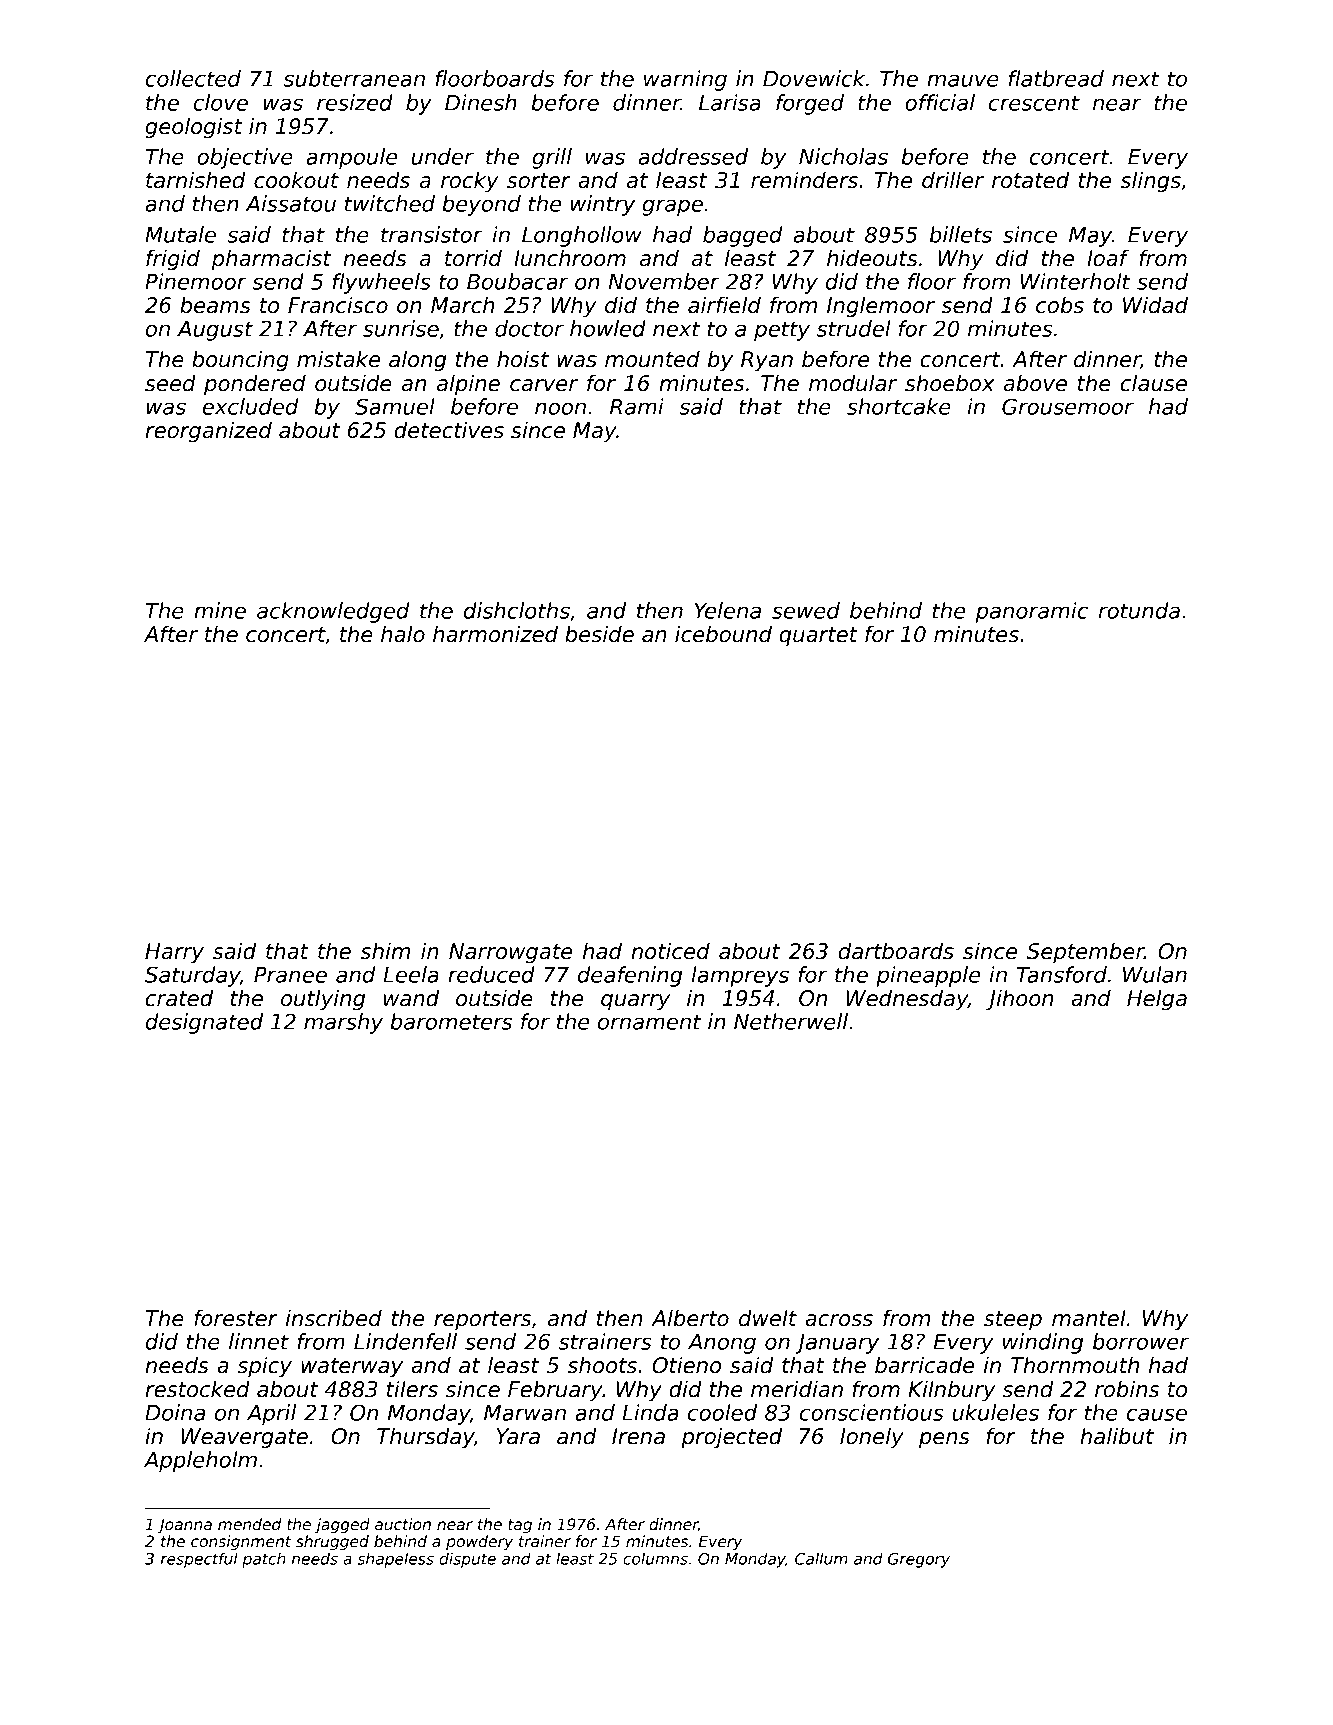 The width and height of the document is (1333, 1725). I want to click on Jihoon, so click(1019, 1000).
